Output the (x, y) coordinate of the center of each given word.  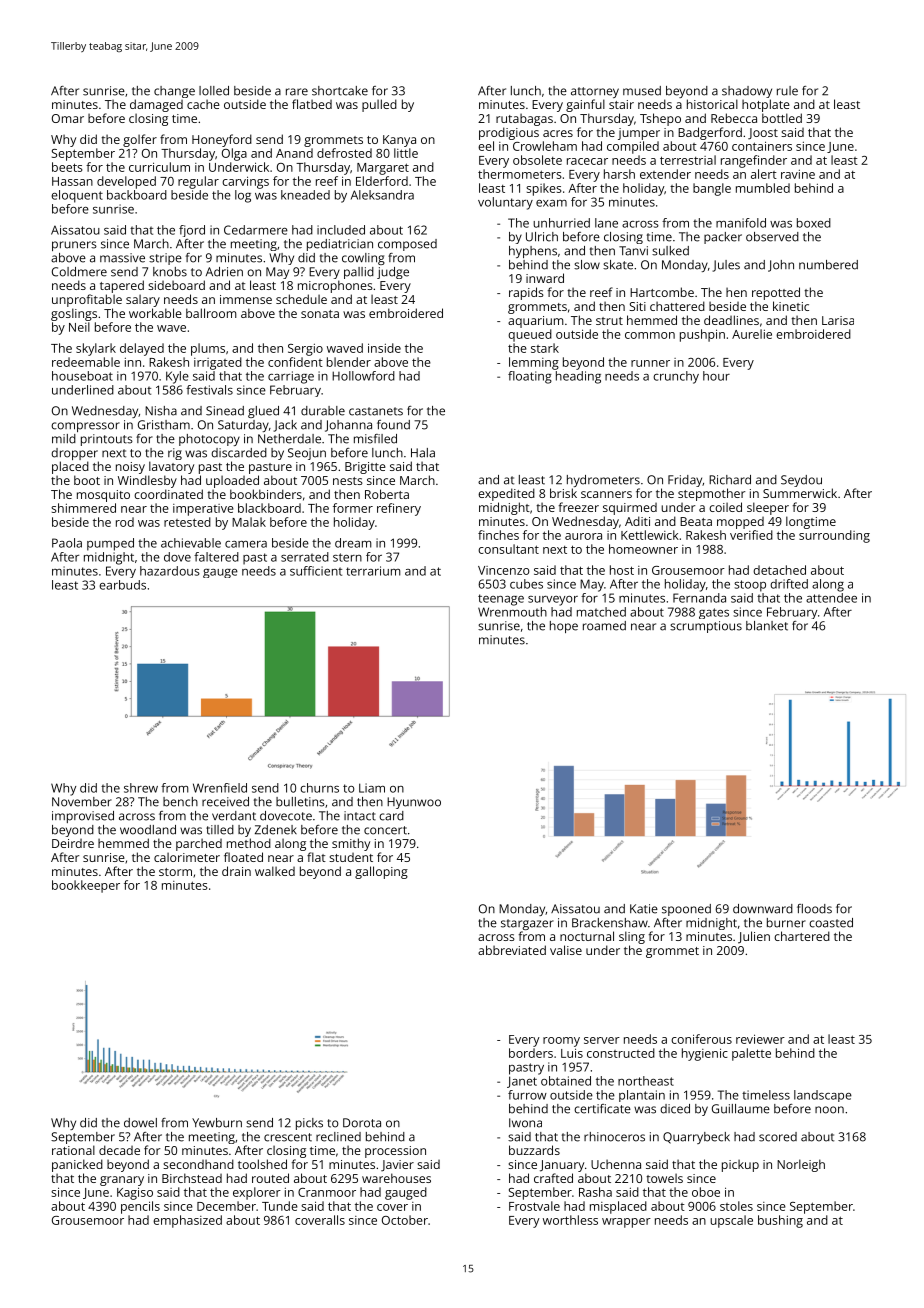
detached (779, 570)
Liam (372, 788)
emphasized (187, 1221)
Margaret (383, 169)
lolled (214, 91)
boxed (814, 223)
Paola (67, 543)
